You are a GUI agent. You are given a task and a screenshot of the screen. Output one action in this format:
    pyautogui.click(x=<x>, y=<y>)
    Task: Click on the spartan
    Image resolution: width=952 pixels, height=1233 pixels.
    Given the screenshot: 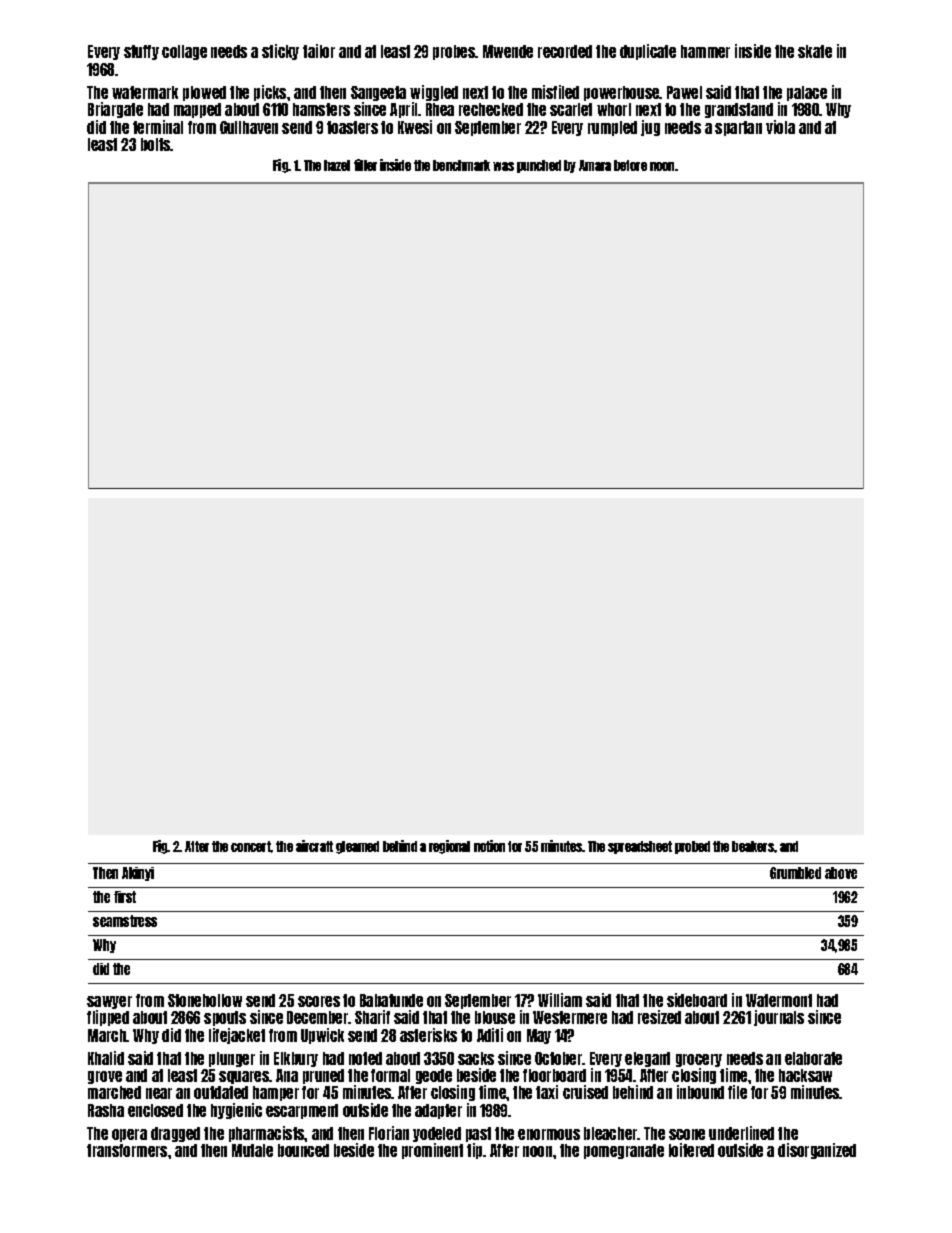 What is the action you would take?
    pyautogui.click(x=738, y=128)
